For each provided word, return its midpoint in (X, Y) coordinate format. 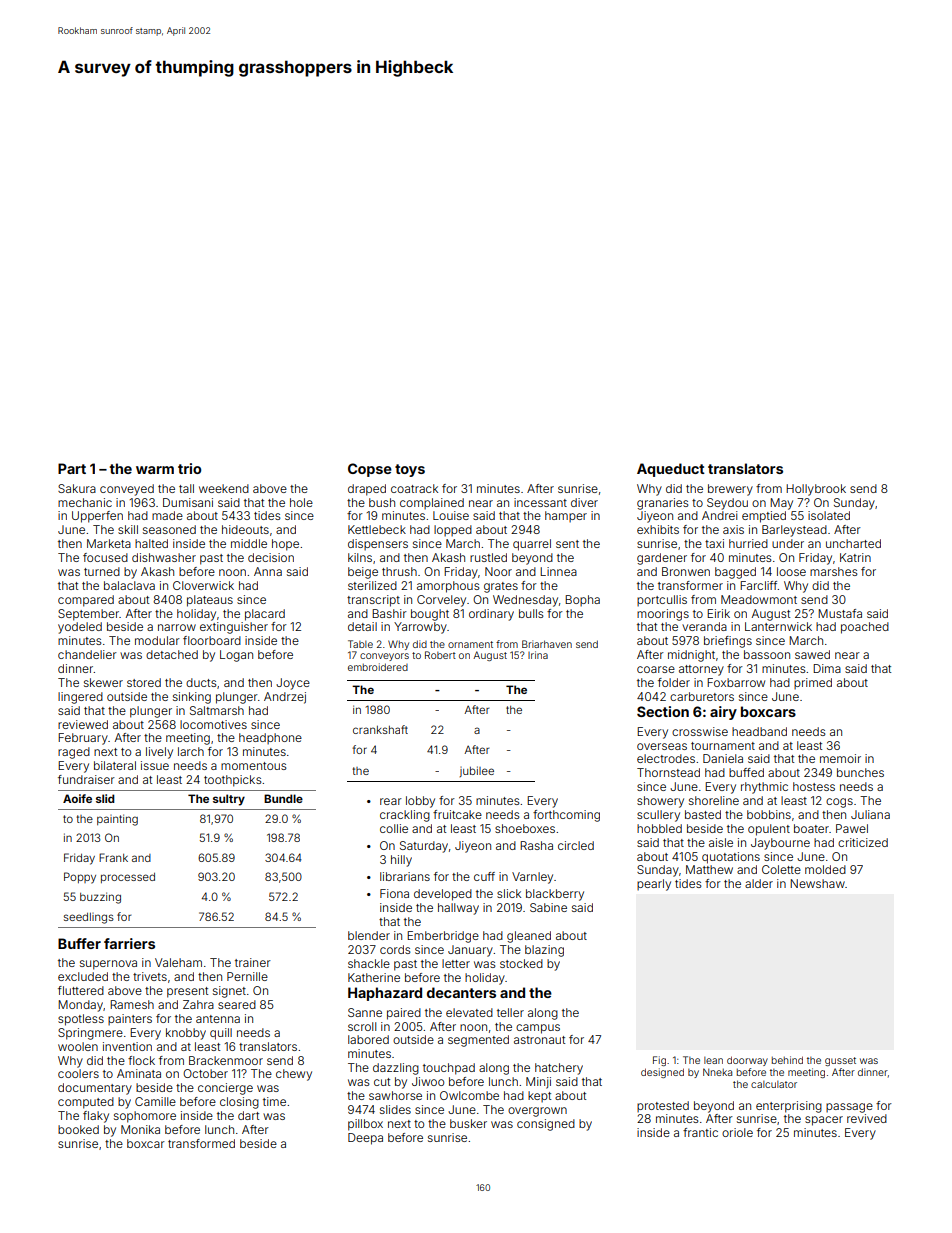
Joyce (293, 684)
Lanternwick (778, 626)
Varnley (532, 878)
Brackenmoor (226, 1060)
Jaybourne (780, 844)
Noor (498, 571)
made (167, 515)
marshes (834, 571)
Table (360, 644)
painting (117, 820)
